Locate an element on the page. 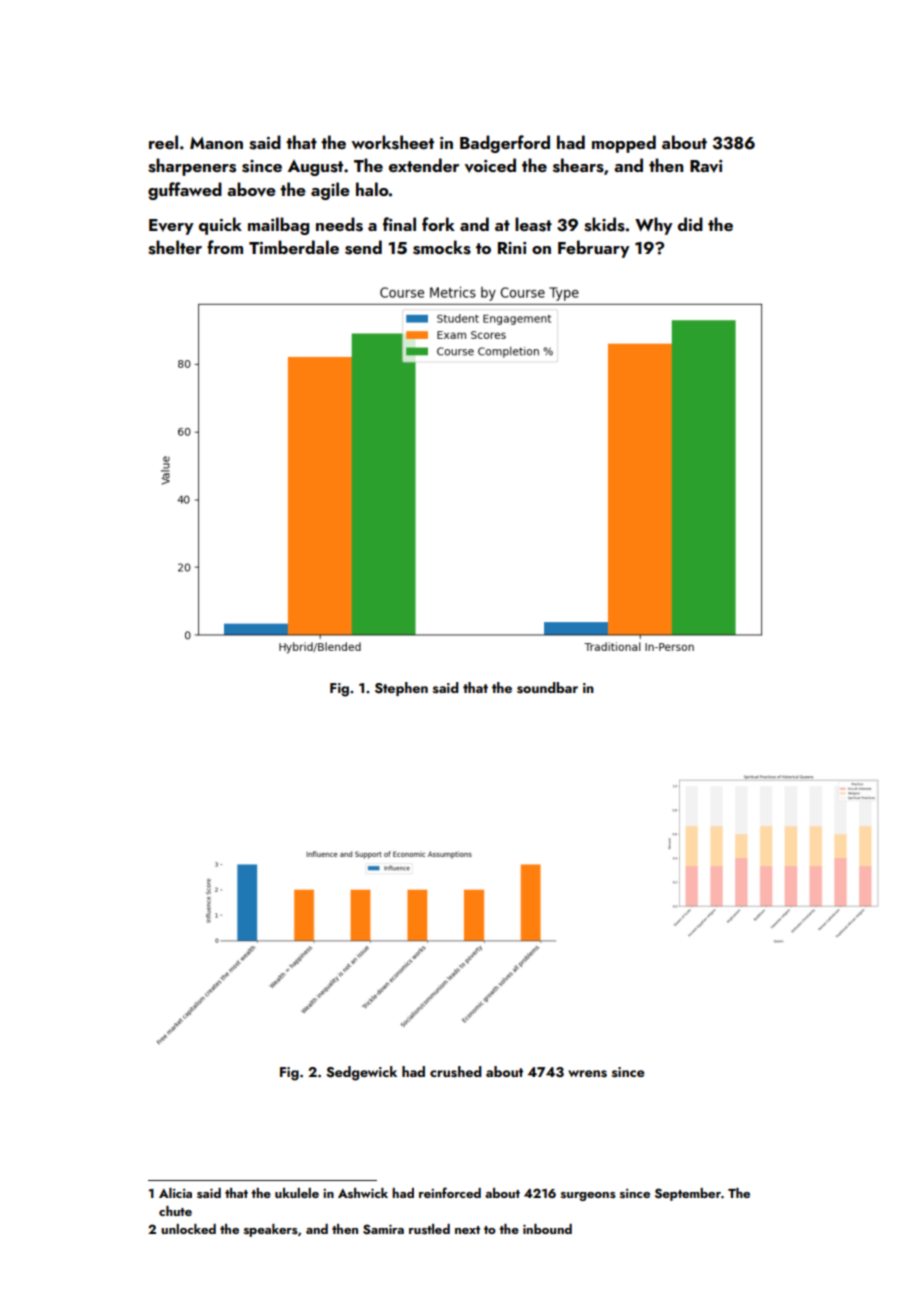 The height and width of the page is (1314, 924). soundbar is located at coordinates (547, 688).
